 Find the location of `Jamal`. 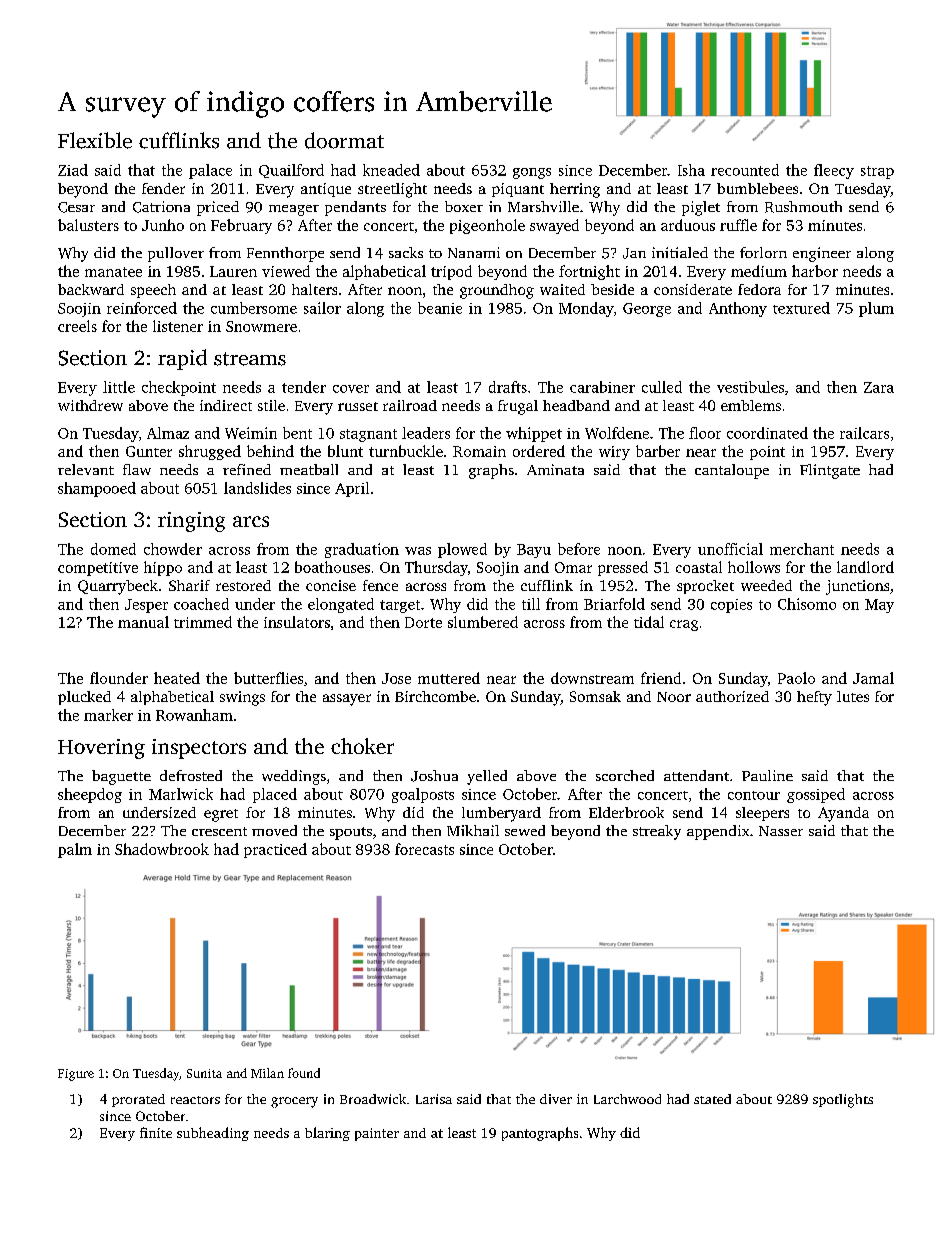

Jamal is located at coordinates (873, 678).
